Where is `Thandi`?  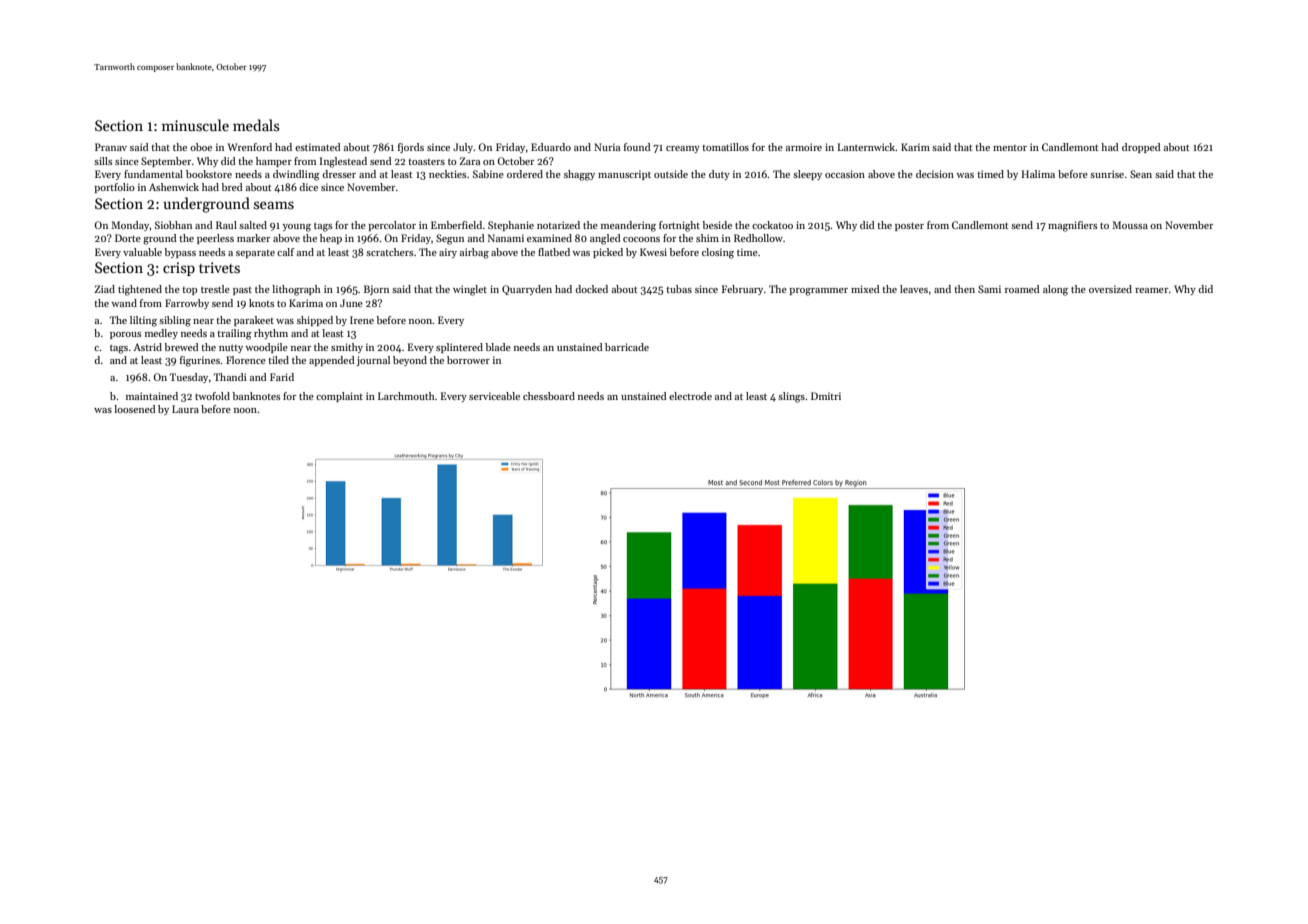 Thandi is located at coordinates (230, 377).
